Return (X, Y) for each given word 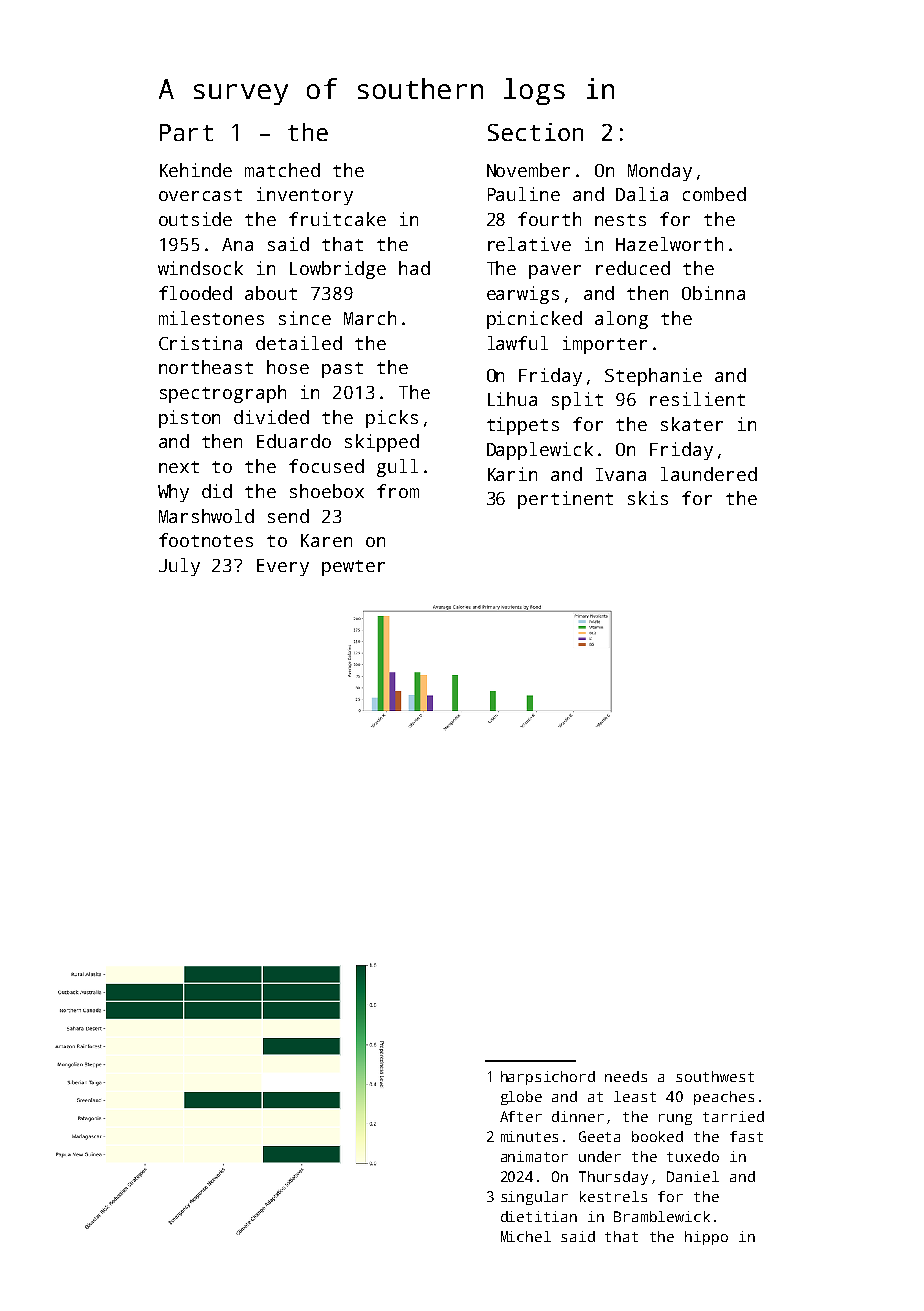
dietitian (539, 1216)
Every (283, 567)
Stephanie (653, 377)
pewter (353, 568)
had (414, 268)
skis (648, 498)
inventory (305, 196)
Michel (526, 1236)
